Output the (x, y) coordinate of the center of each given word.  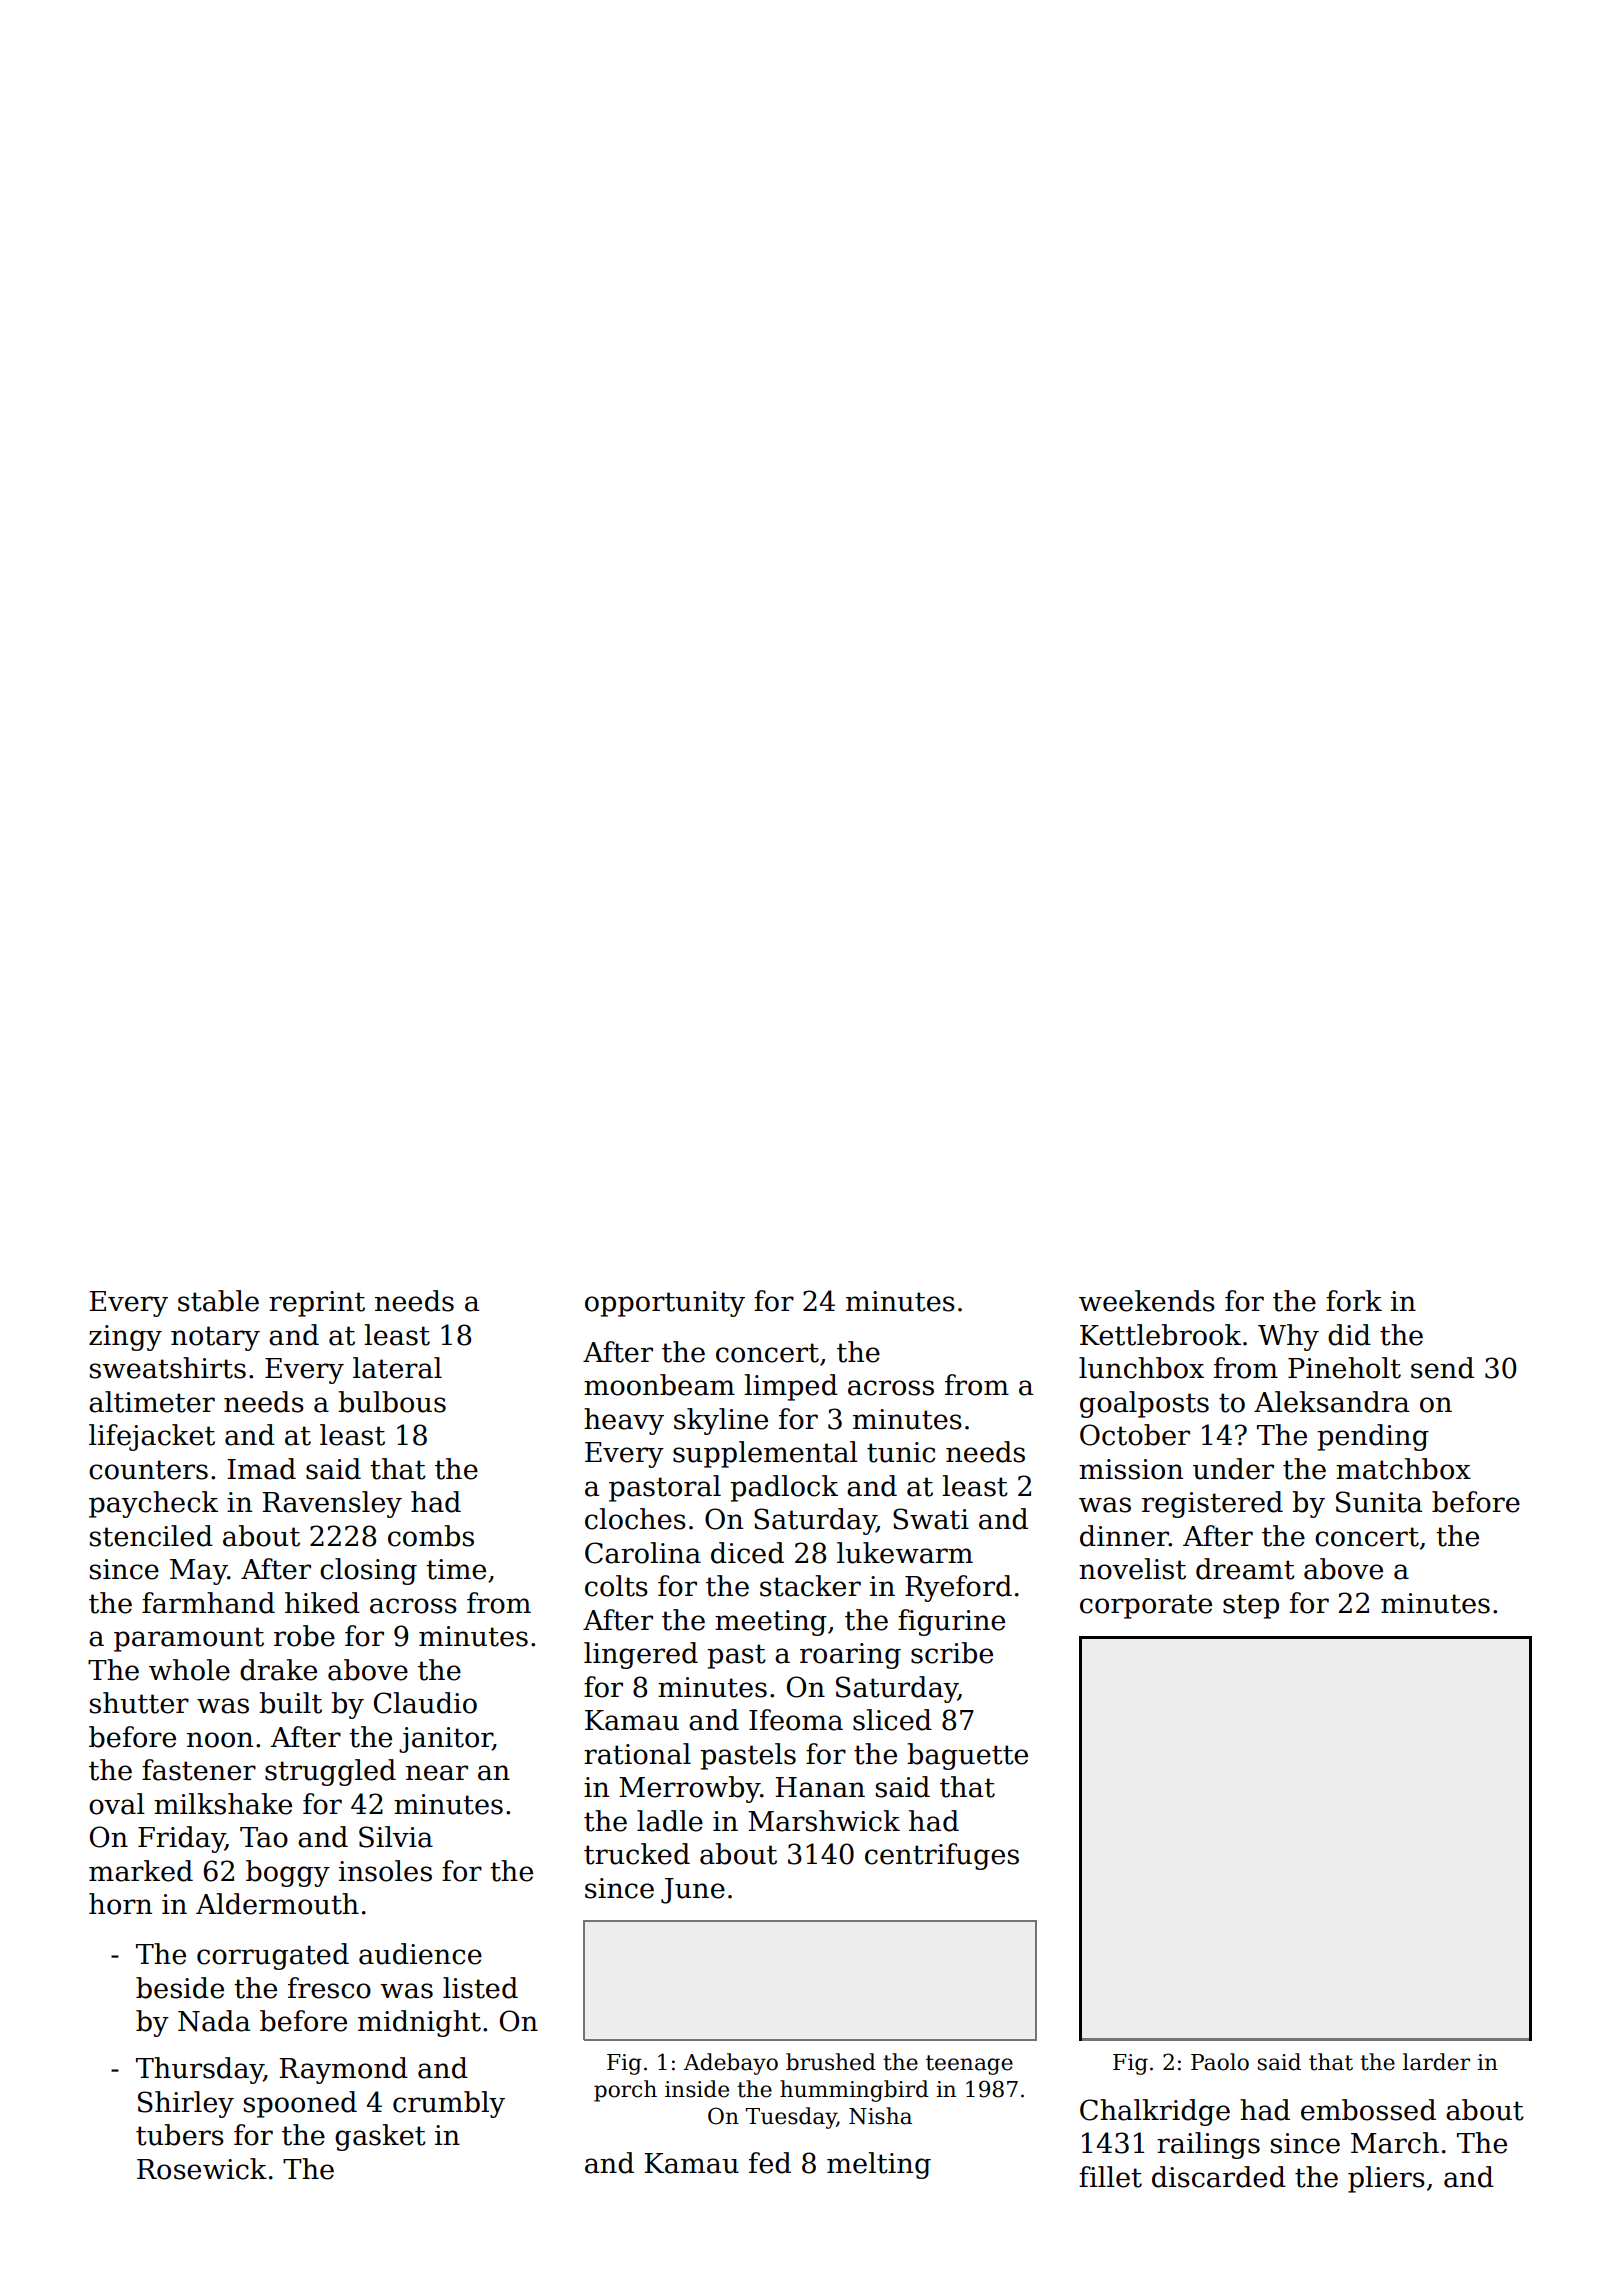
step (1251, 1606)
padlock (784, 1488)
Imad (261, 1469)
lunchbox (1141, 1368)
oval (117, 1804)
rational (637, 1754)
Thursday (200, 2070)
